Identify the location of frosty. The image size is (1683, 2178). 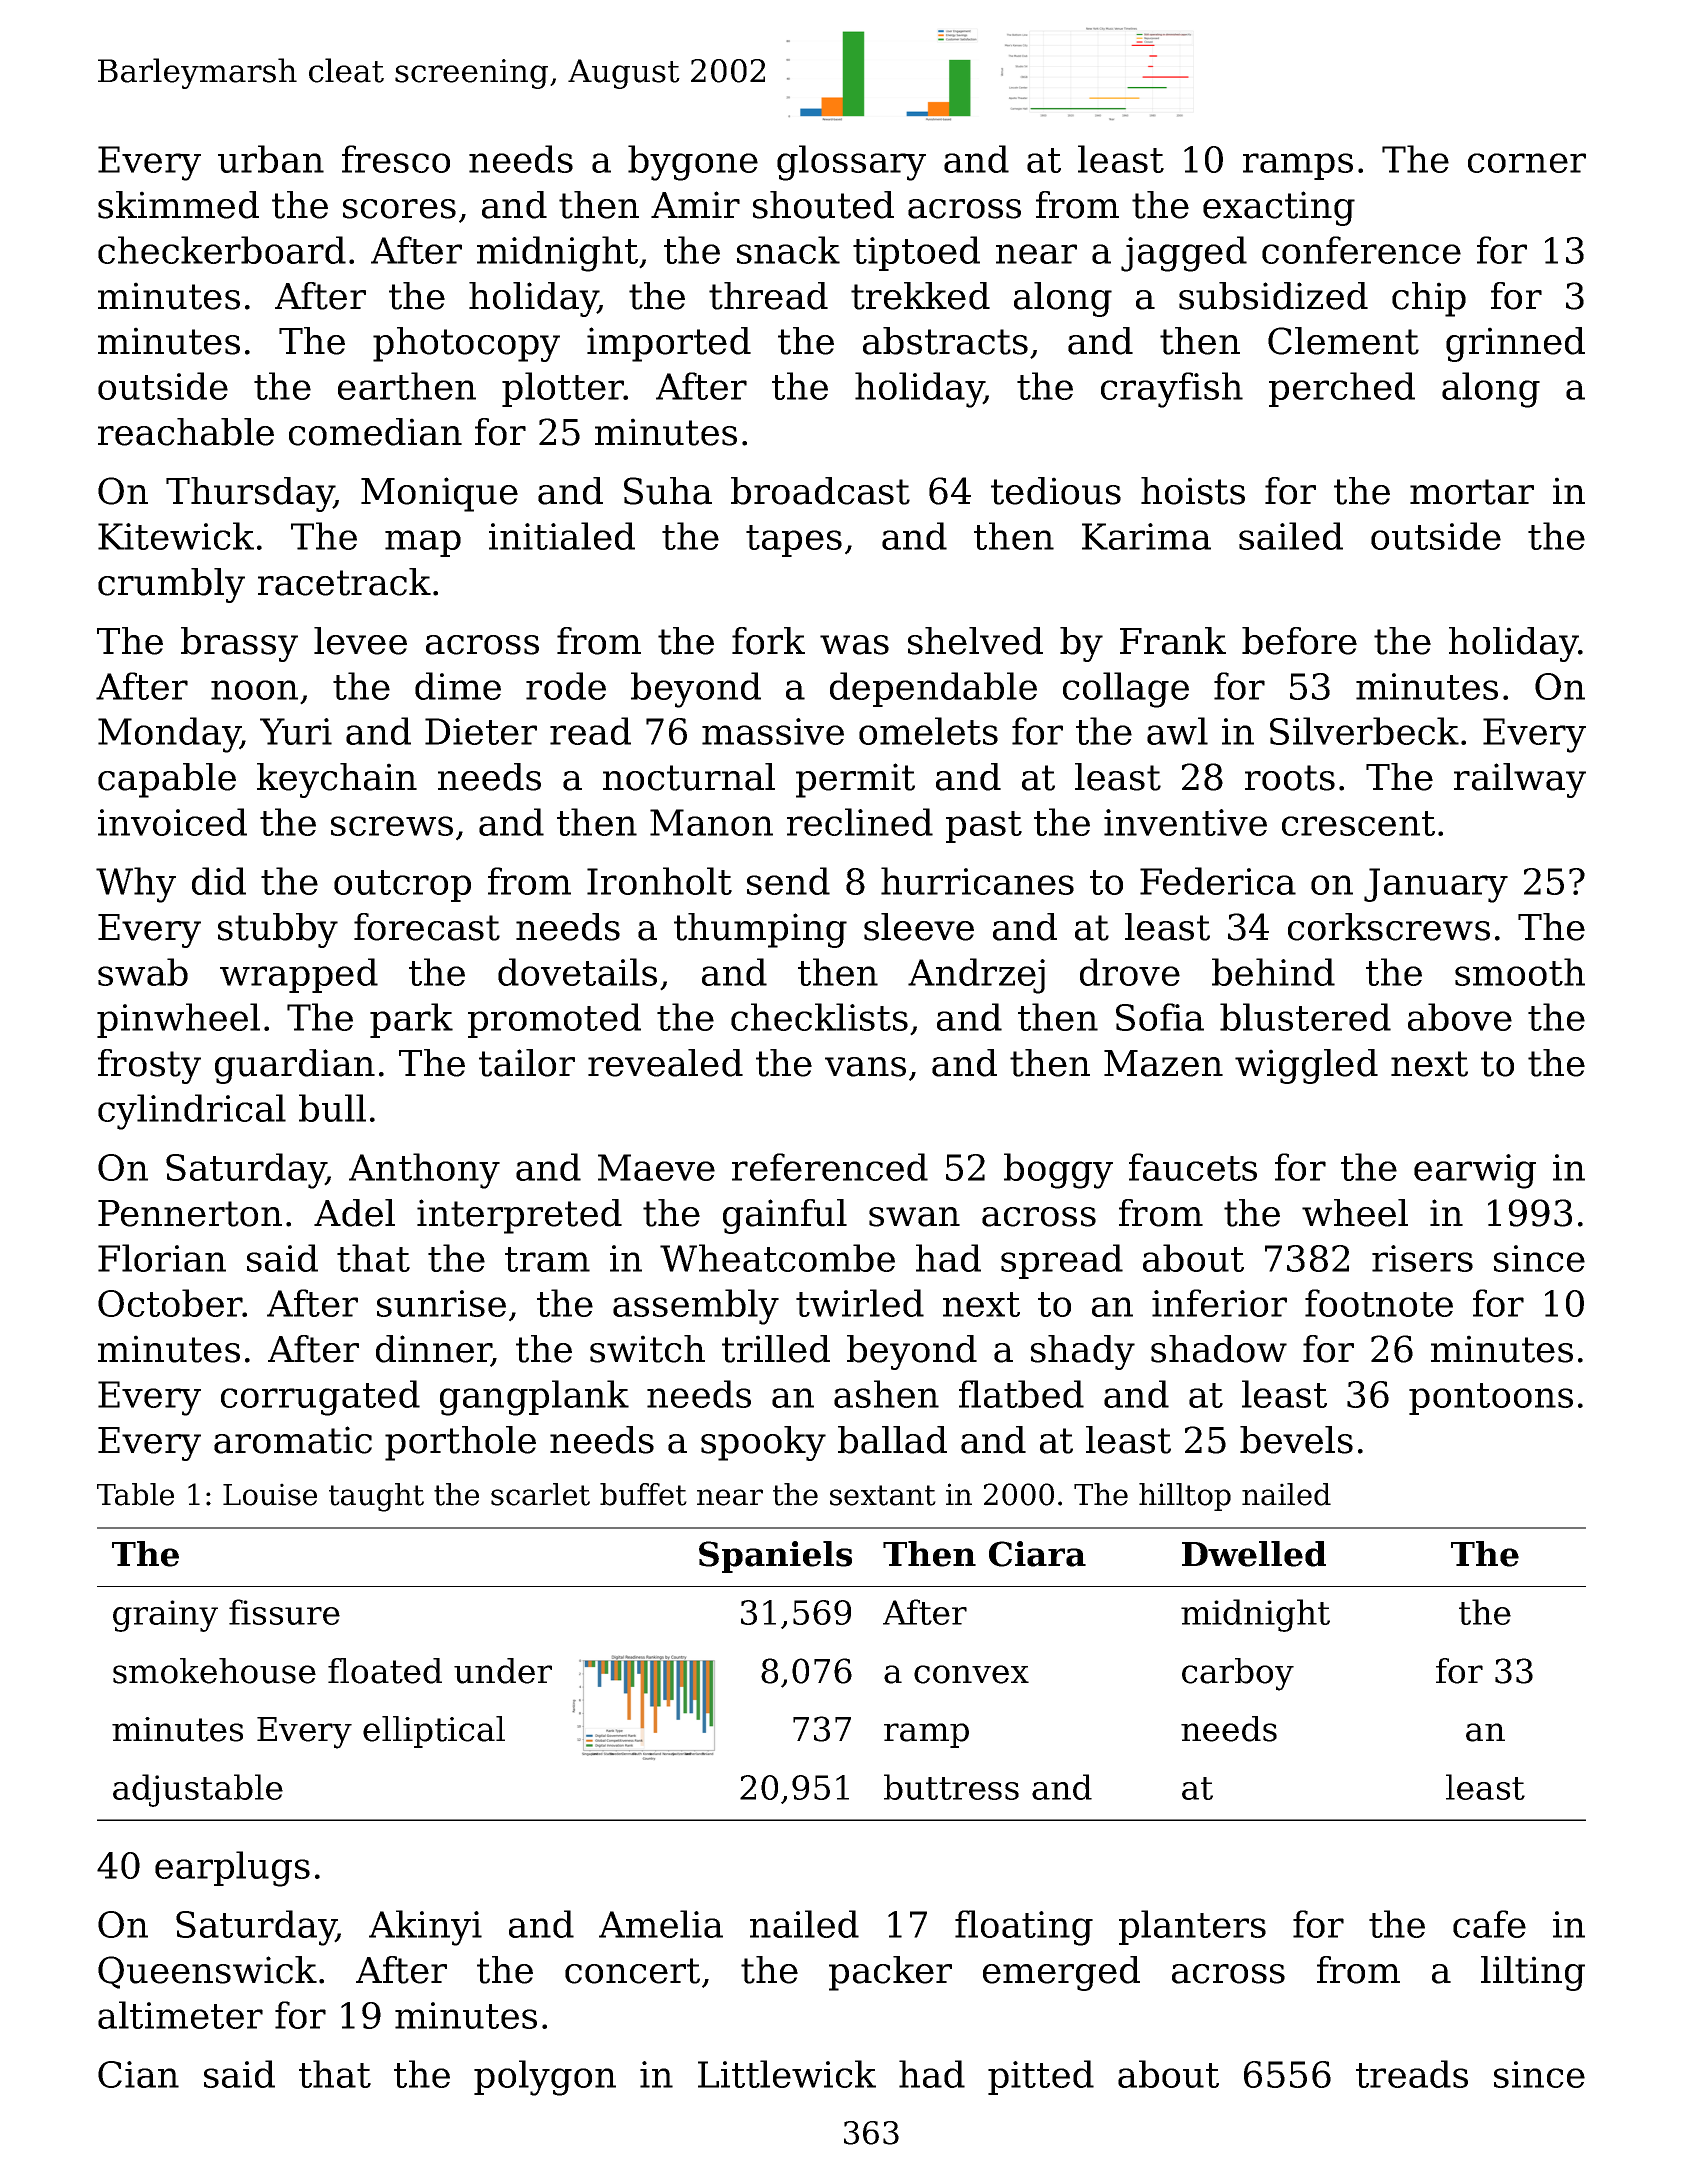
(149, 1066).
